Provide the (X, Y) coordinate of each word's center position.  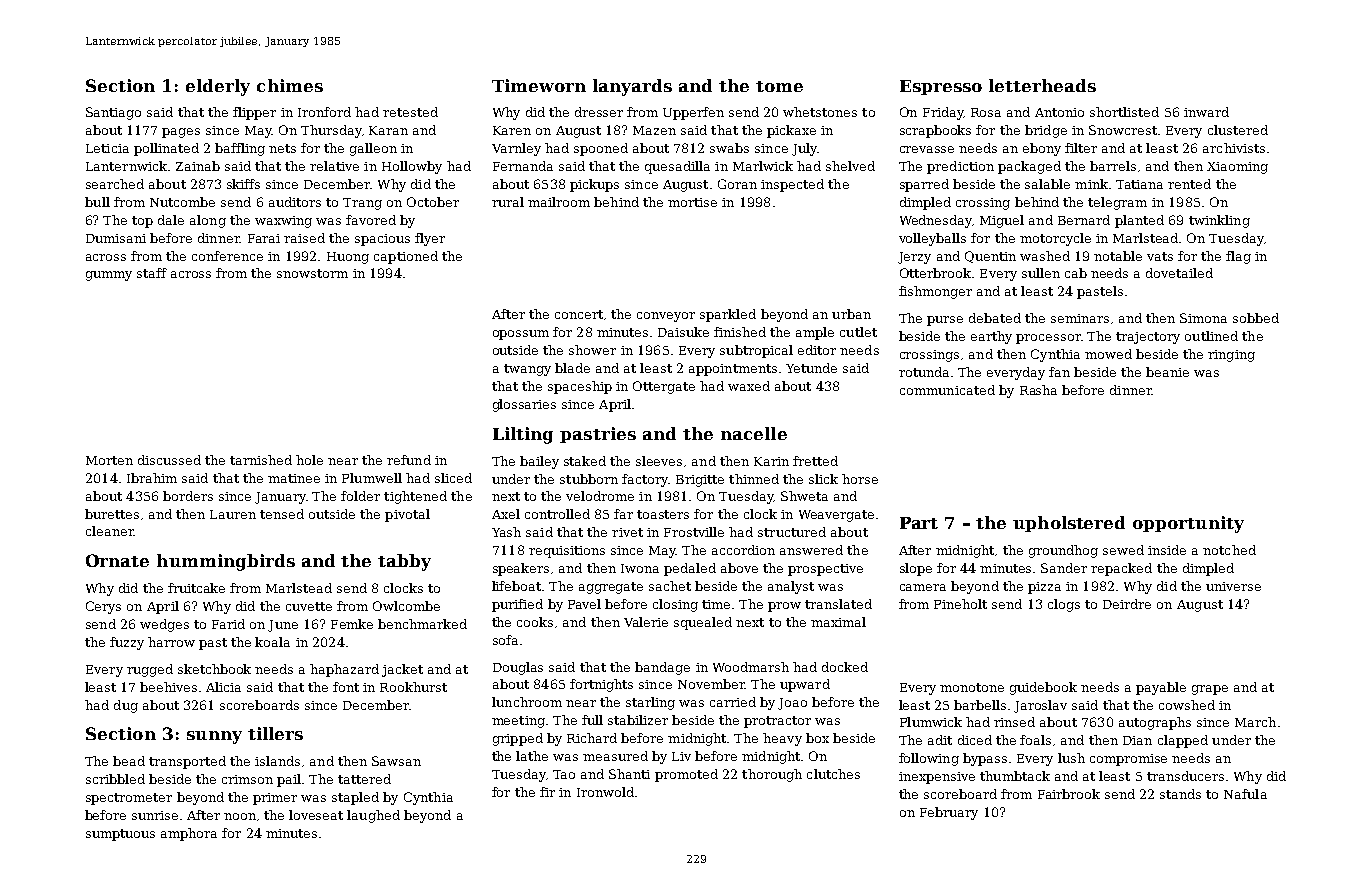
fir (547, 792)
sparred (924, 185)
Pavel (584, 604)
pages (181, 133)
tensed (282, 514)
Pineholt (960, 604)
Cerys (103, 607)
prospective (825, 570)
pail (290, 780)
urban (851, 314)
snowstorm (312, 273)
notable (1118, 256)
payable (1161, 688)
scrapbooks (935, 131)
